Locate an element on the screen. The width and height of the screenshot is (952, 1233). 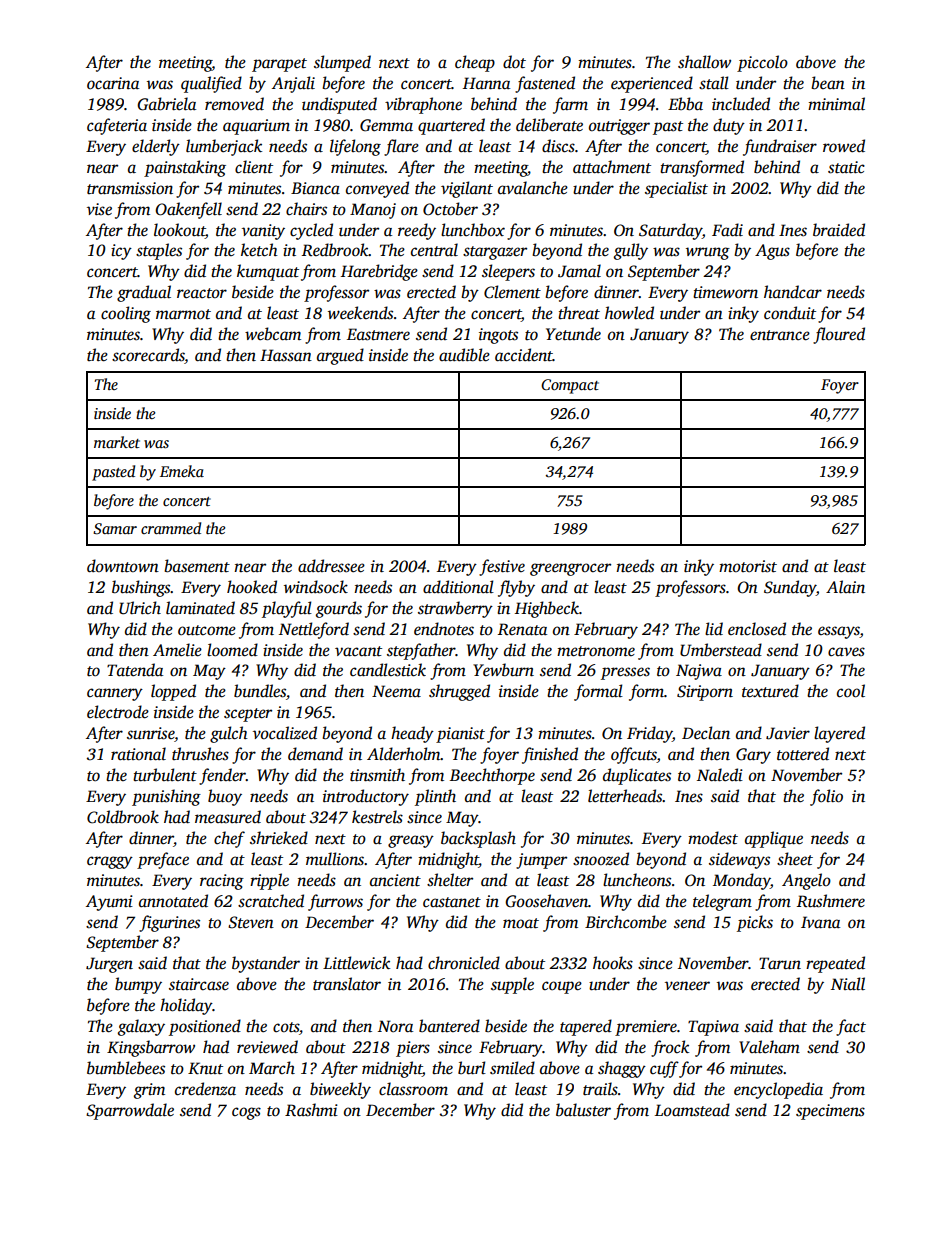
shallow is located at coordinates (704, 62).
